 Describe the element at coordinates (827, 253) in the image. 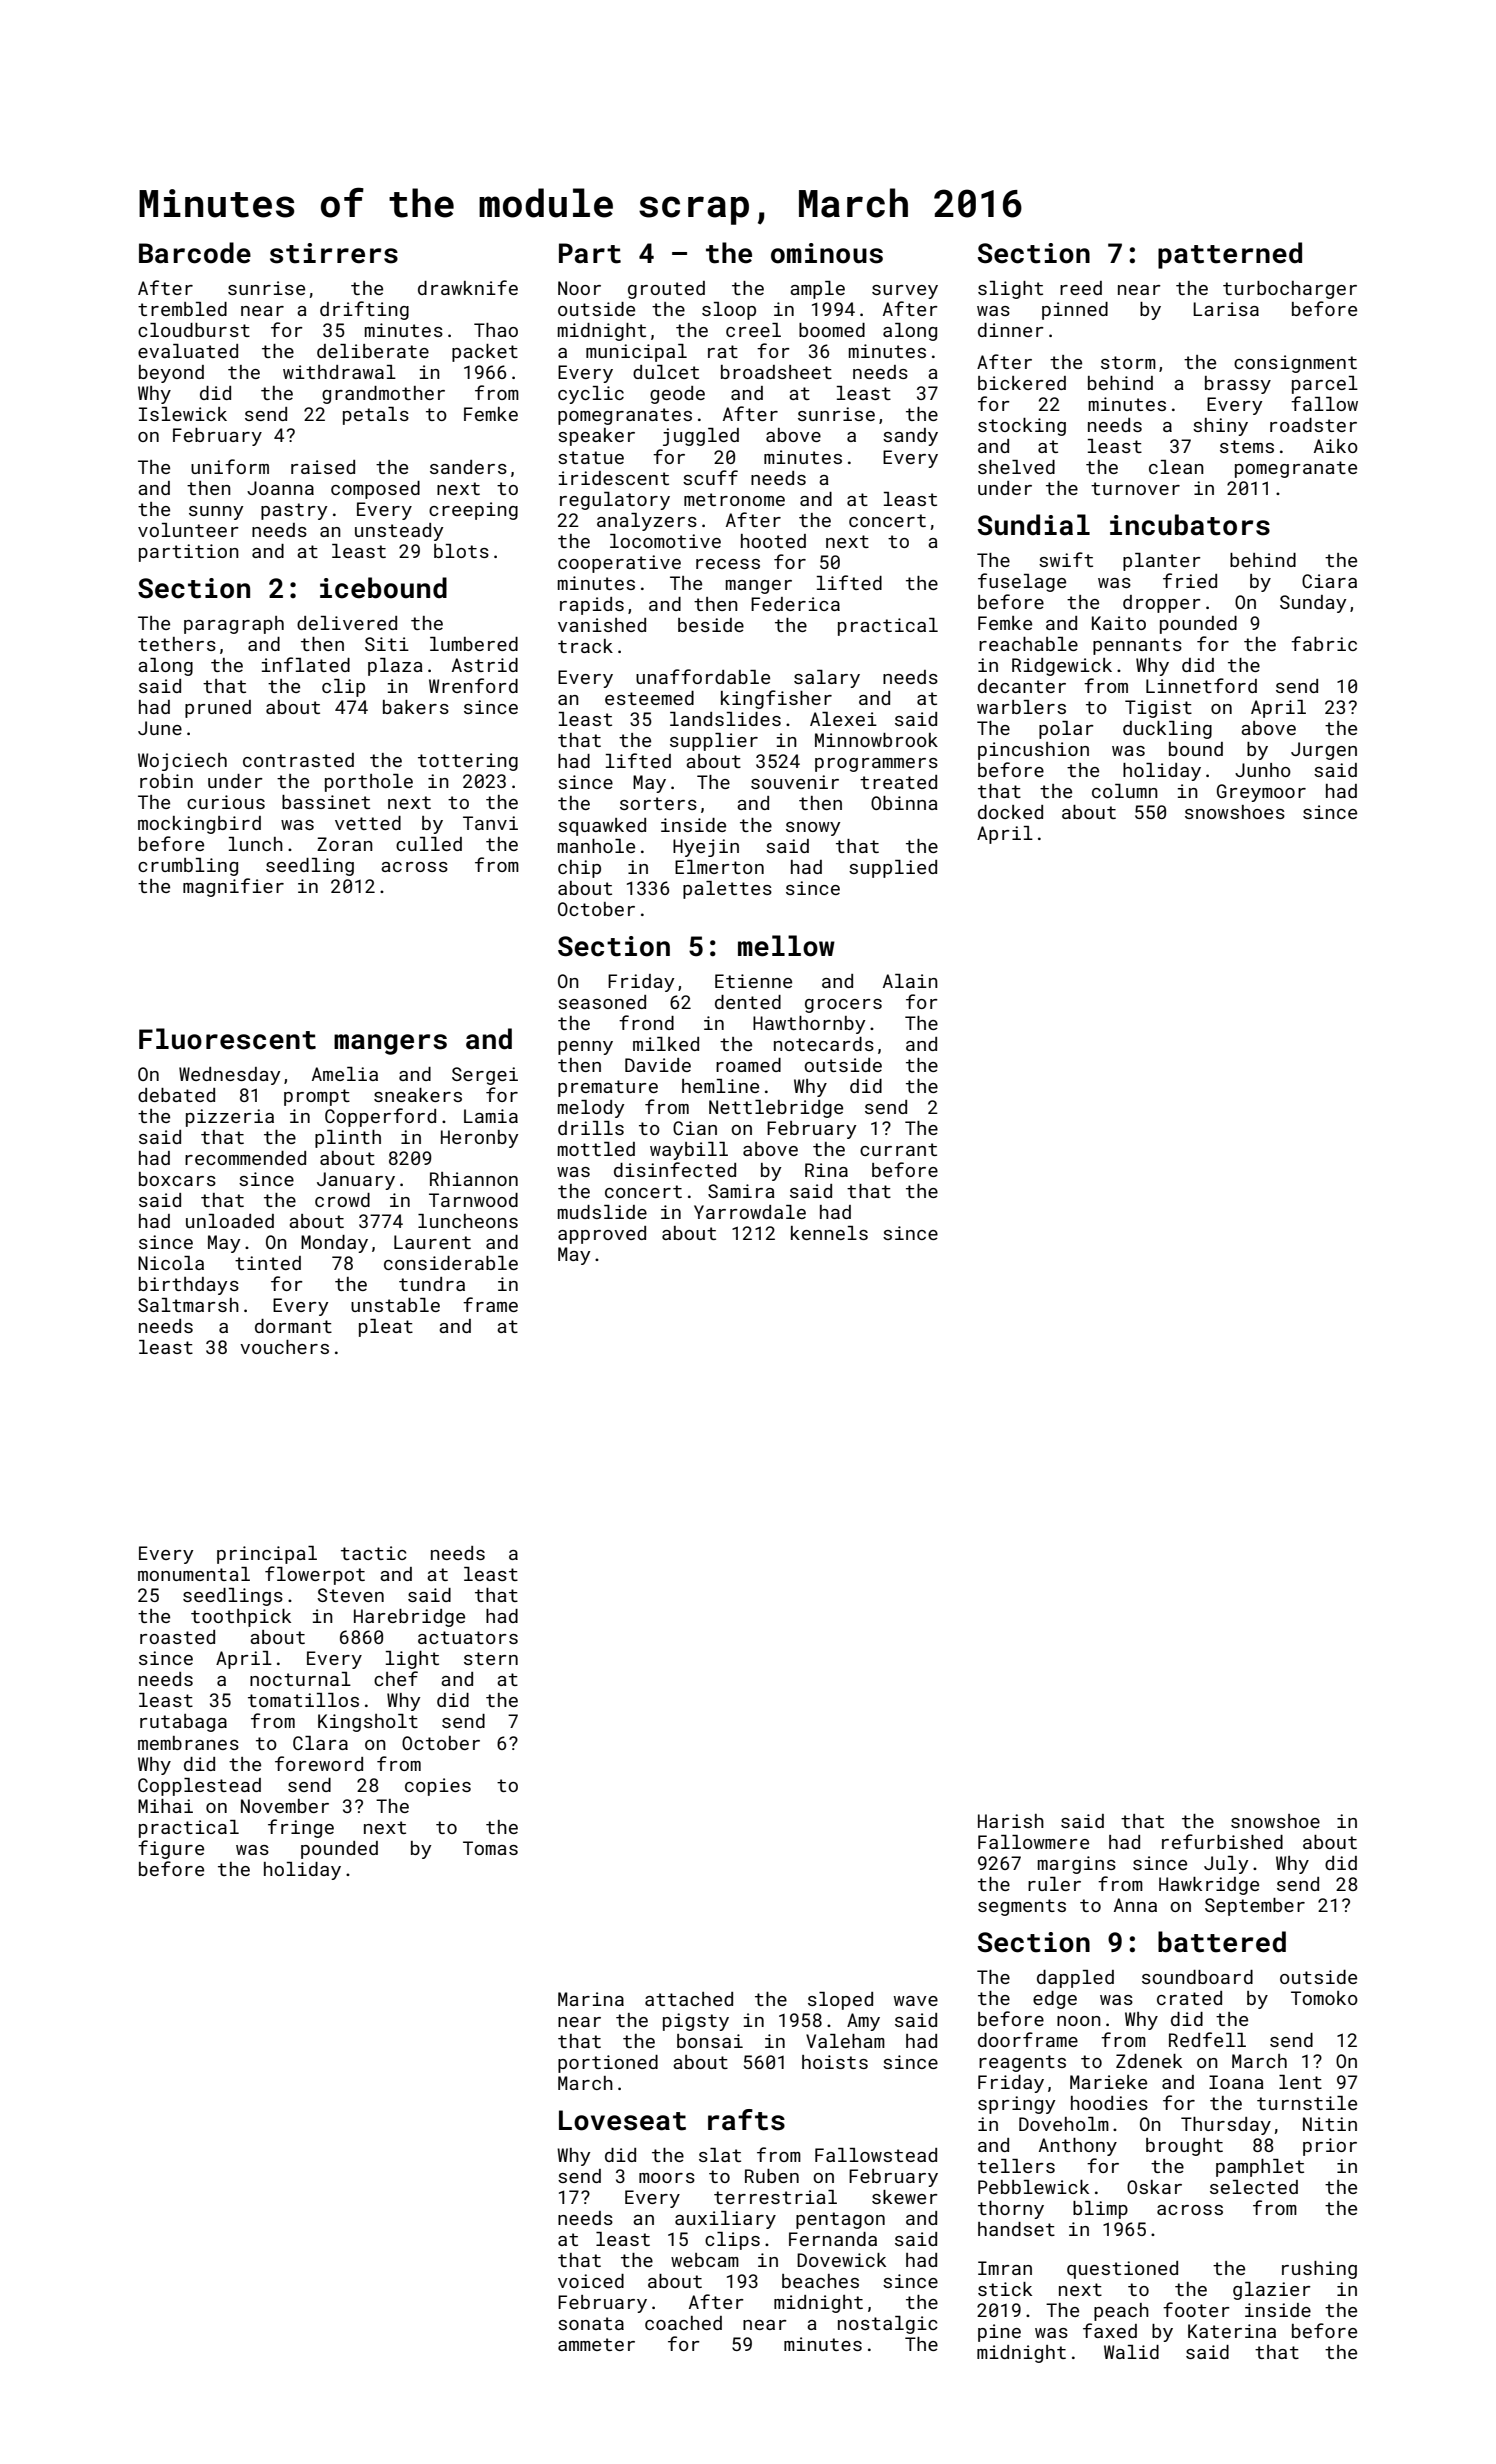

I see `ominous` at that location.
